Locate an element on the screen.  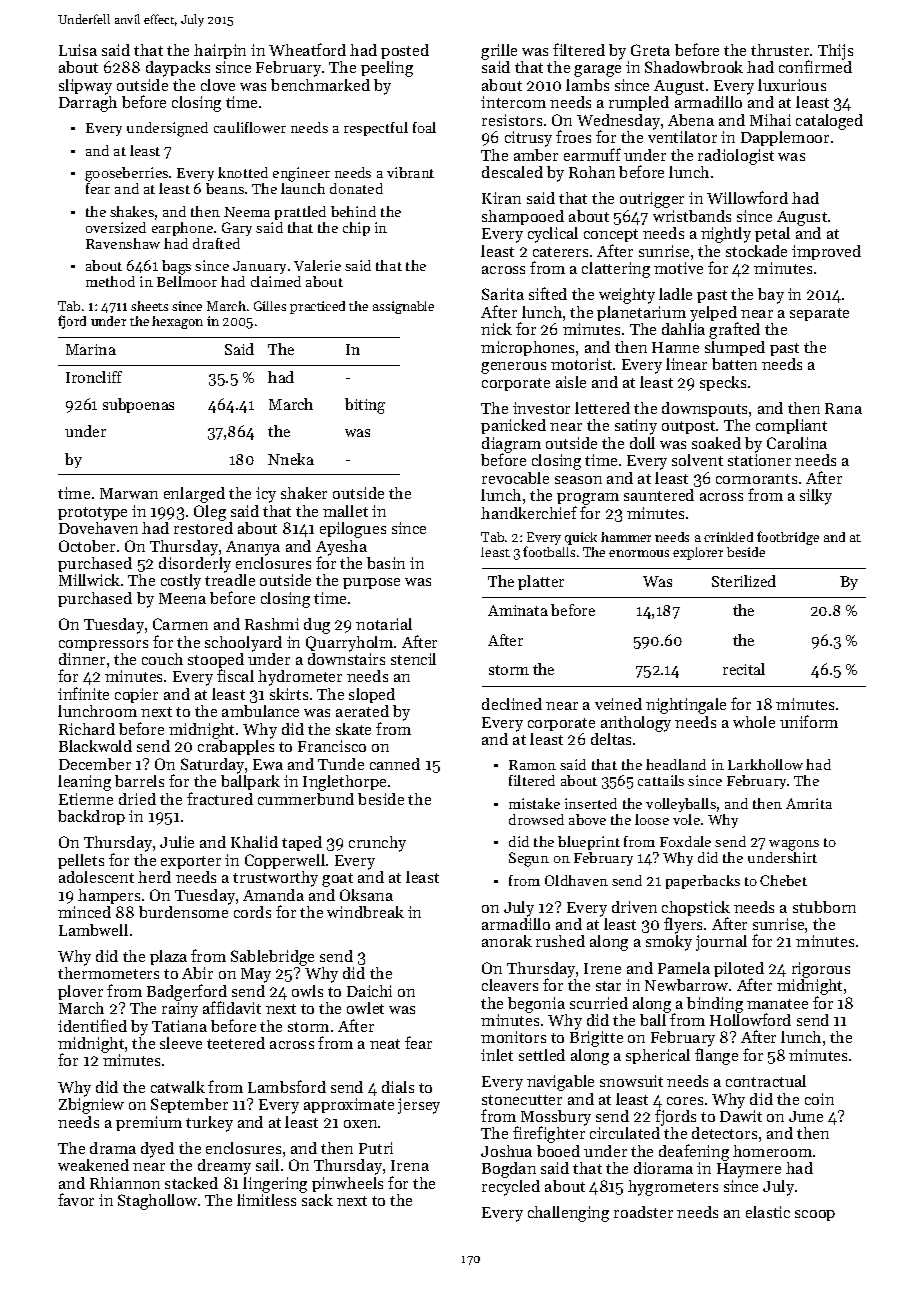
Sarita is located at coordinates (503, 294).
